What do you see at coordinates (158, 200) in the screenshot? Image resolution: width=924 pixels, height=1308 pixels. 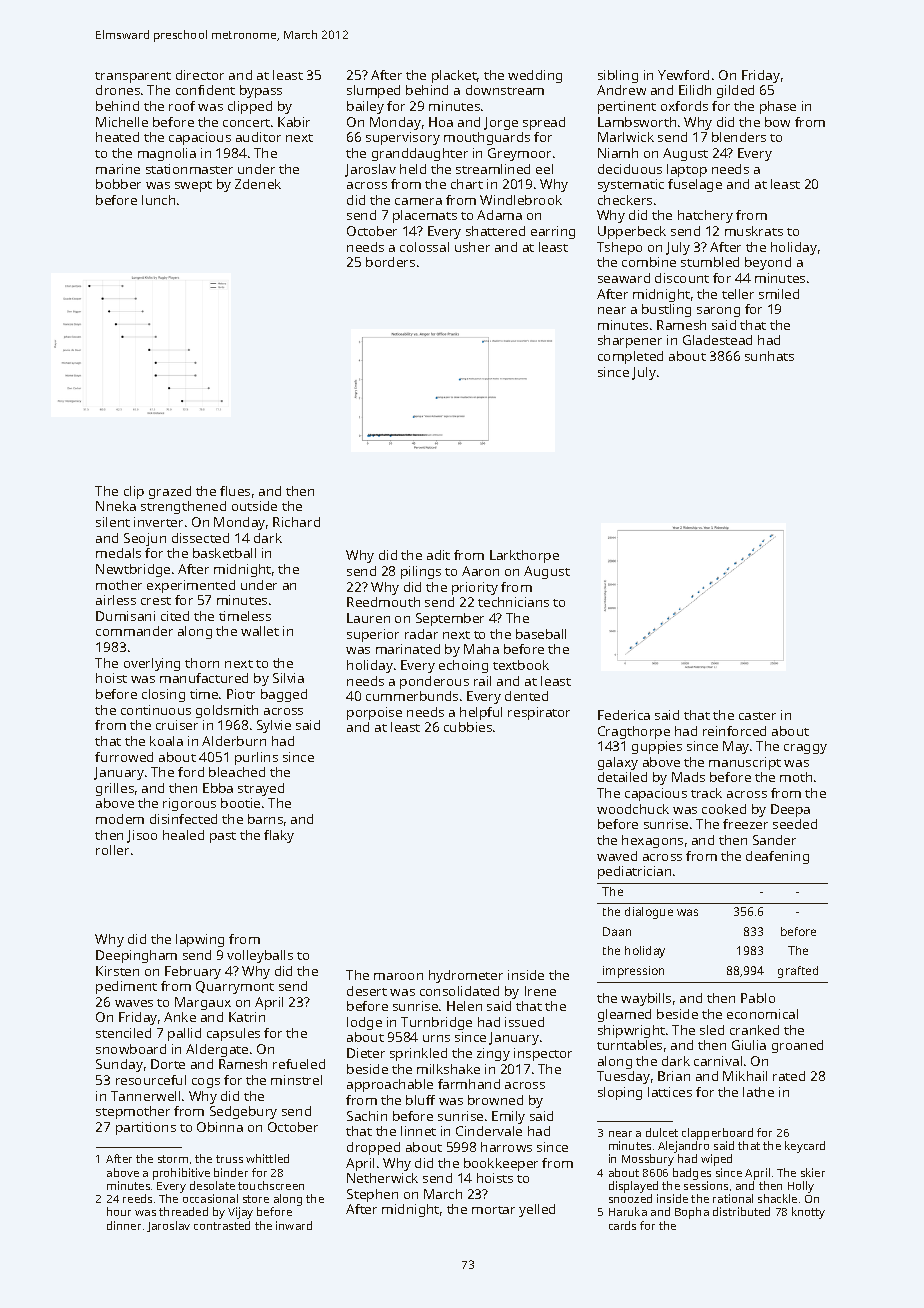 I see `lunch` at bounding box center [158, 200].
